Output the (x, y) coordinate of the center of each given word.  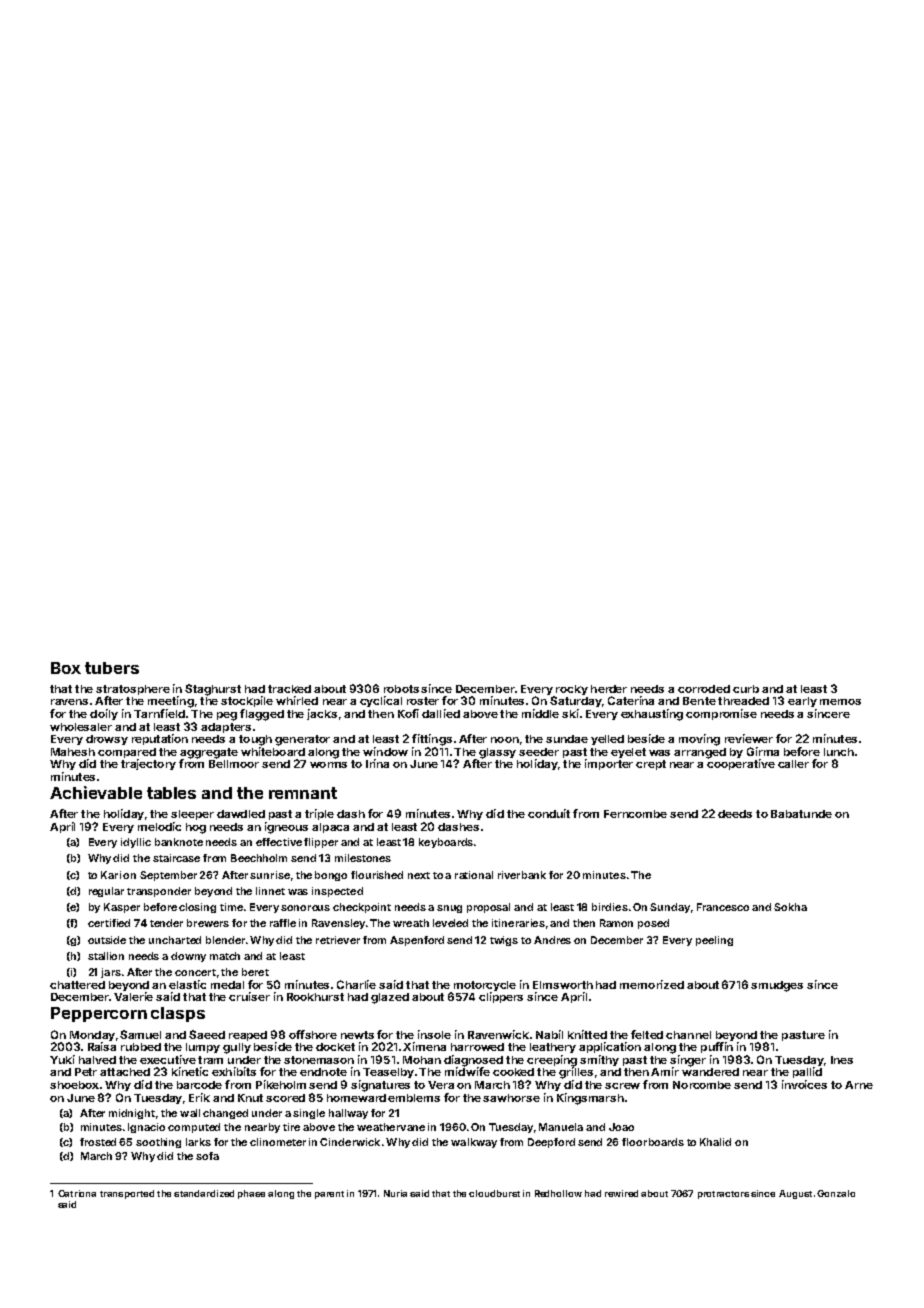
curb (746, 689)
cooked (513, 1072)
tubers (112, 668)
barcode (199, 1085)
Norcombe (702, 1085)
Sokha (790, 907)
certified (109, 923)
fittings (432, 740)
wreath (411, 923)
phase (251, 1194)
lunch (839, 752)
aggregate (209, 753)
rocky (572, 690)
